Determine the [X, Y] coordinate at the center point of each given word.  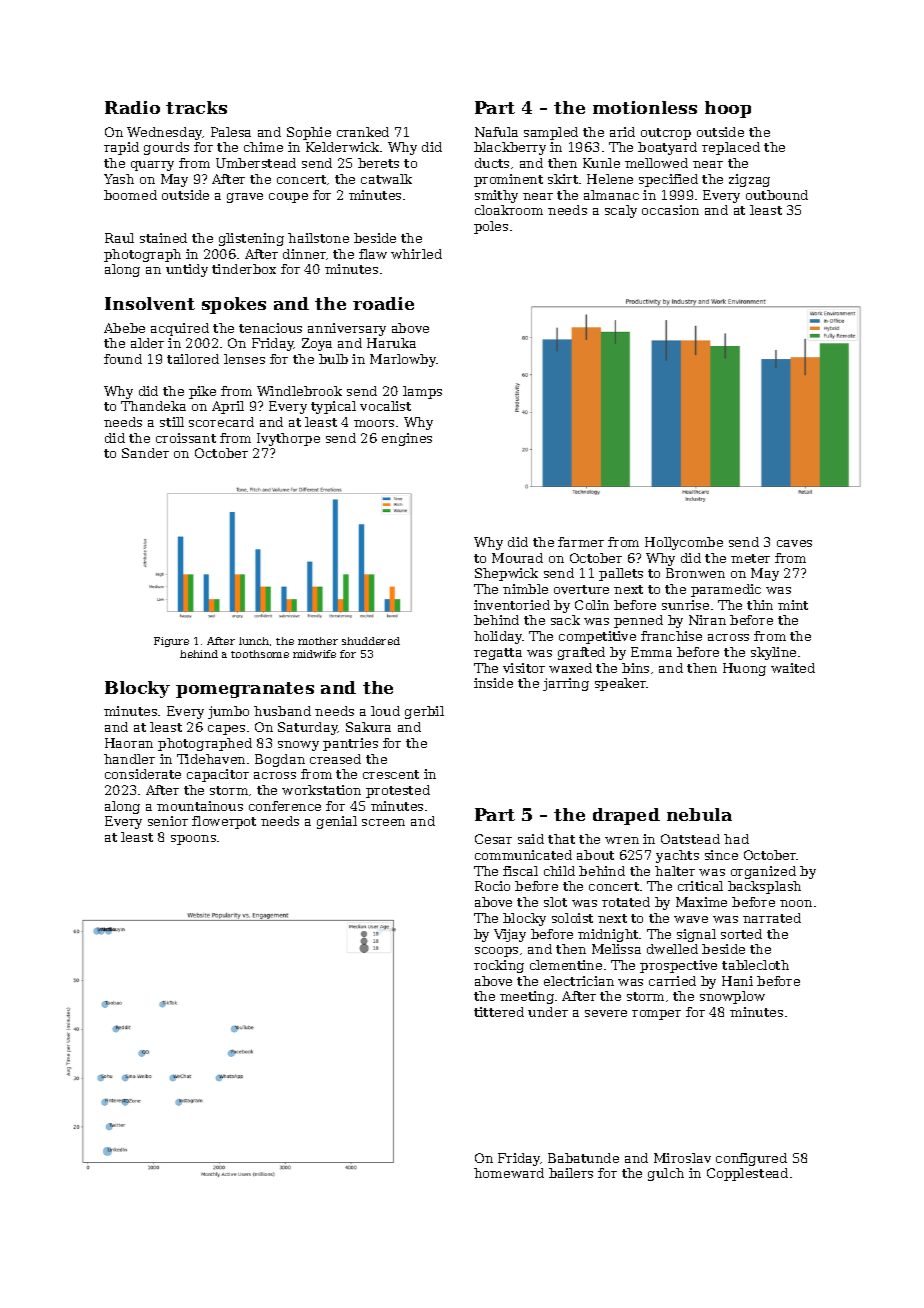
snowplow [732, 997]
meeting [527, 997]
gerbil [424, 712]
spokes [234, 305]
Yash [119, 179]
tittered [499, 1012]
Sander [145, 453]
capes [226, 730]
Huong [744, 669]
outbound [777, 195]
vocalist [385, 406]
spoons [193, 840]
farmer [581, 542]
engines [407, 439]
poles [491, 227]
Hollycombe [684, 543]
